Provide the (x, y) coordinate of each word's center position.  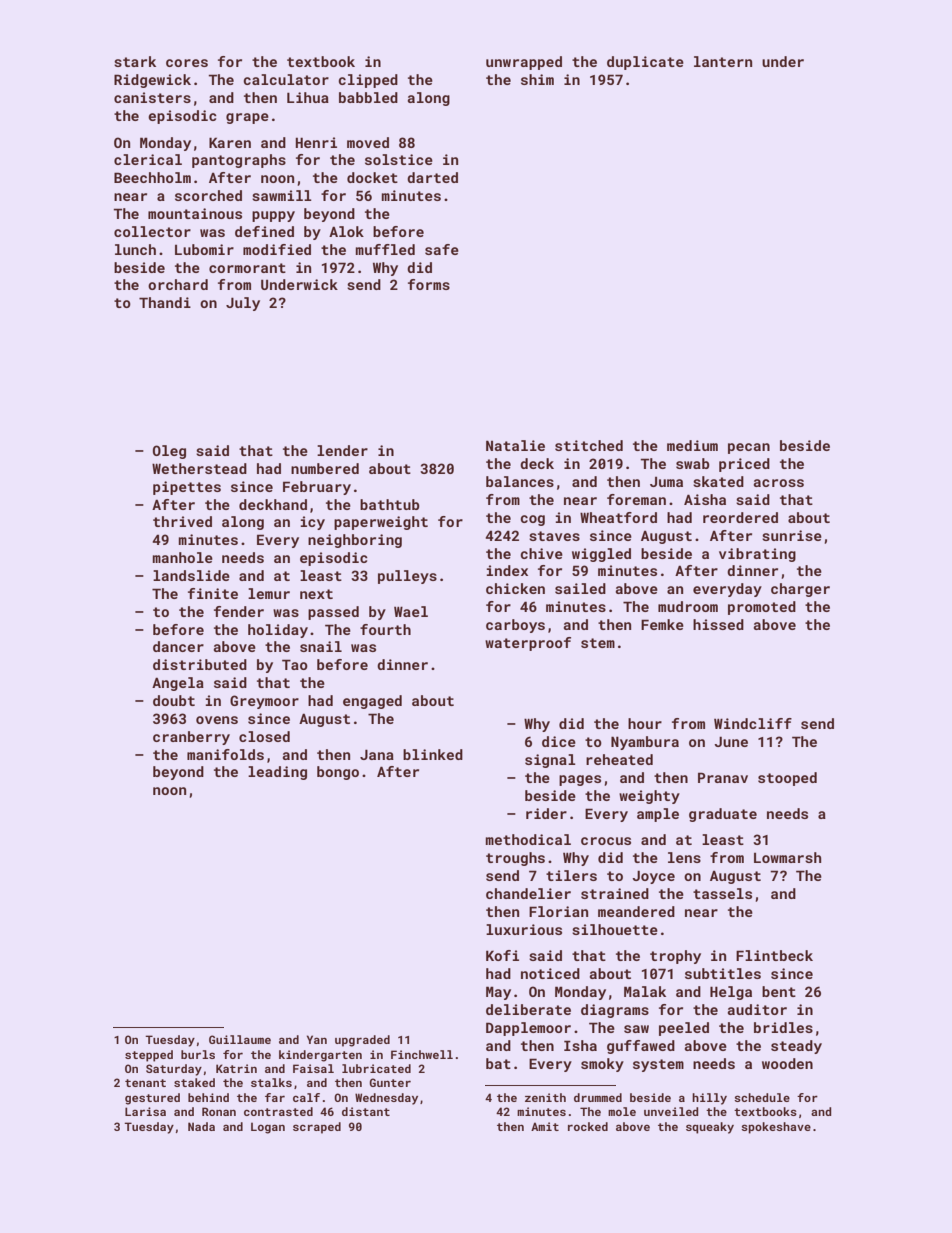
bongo (338, 773)
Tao (295, 664)
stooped (787, 779)
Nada (201, 1126)
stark (135, 61)
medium (692, 445)
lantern (723, 61)
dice (559, 741)
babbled (368, 97)
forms (429, 284)
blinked (433, 754)
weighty (649, 797)
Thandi (165, 302)
